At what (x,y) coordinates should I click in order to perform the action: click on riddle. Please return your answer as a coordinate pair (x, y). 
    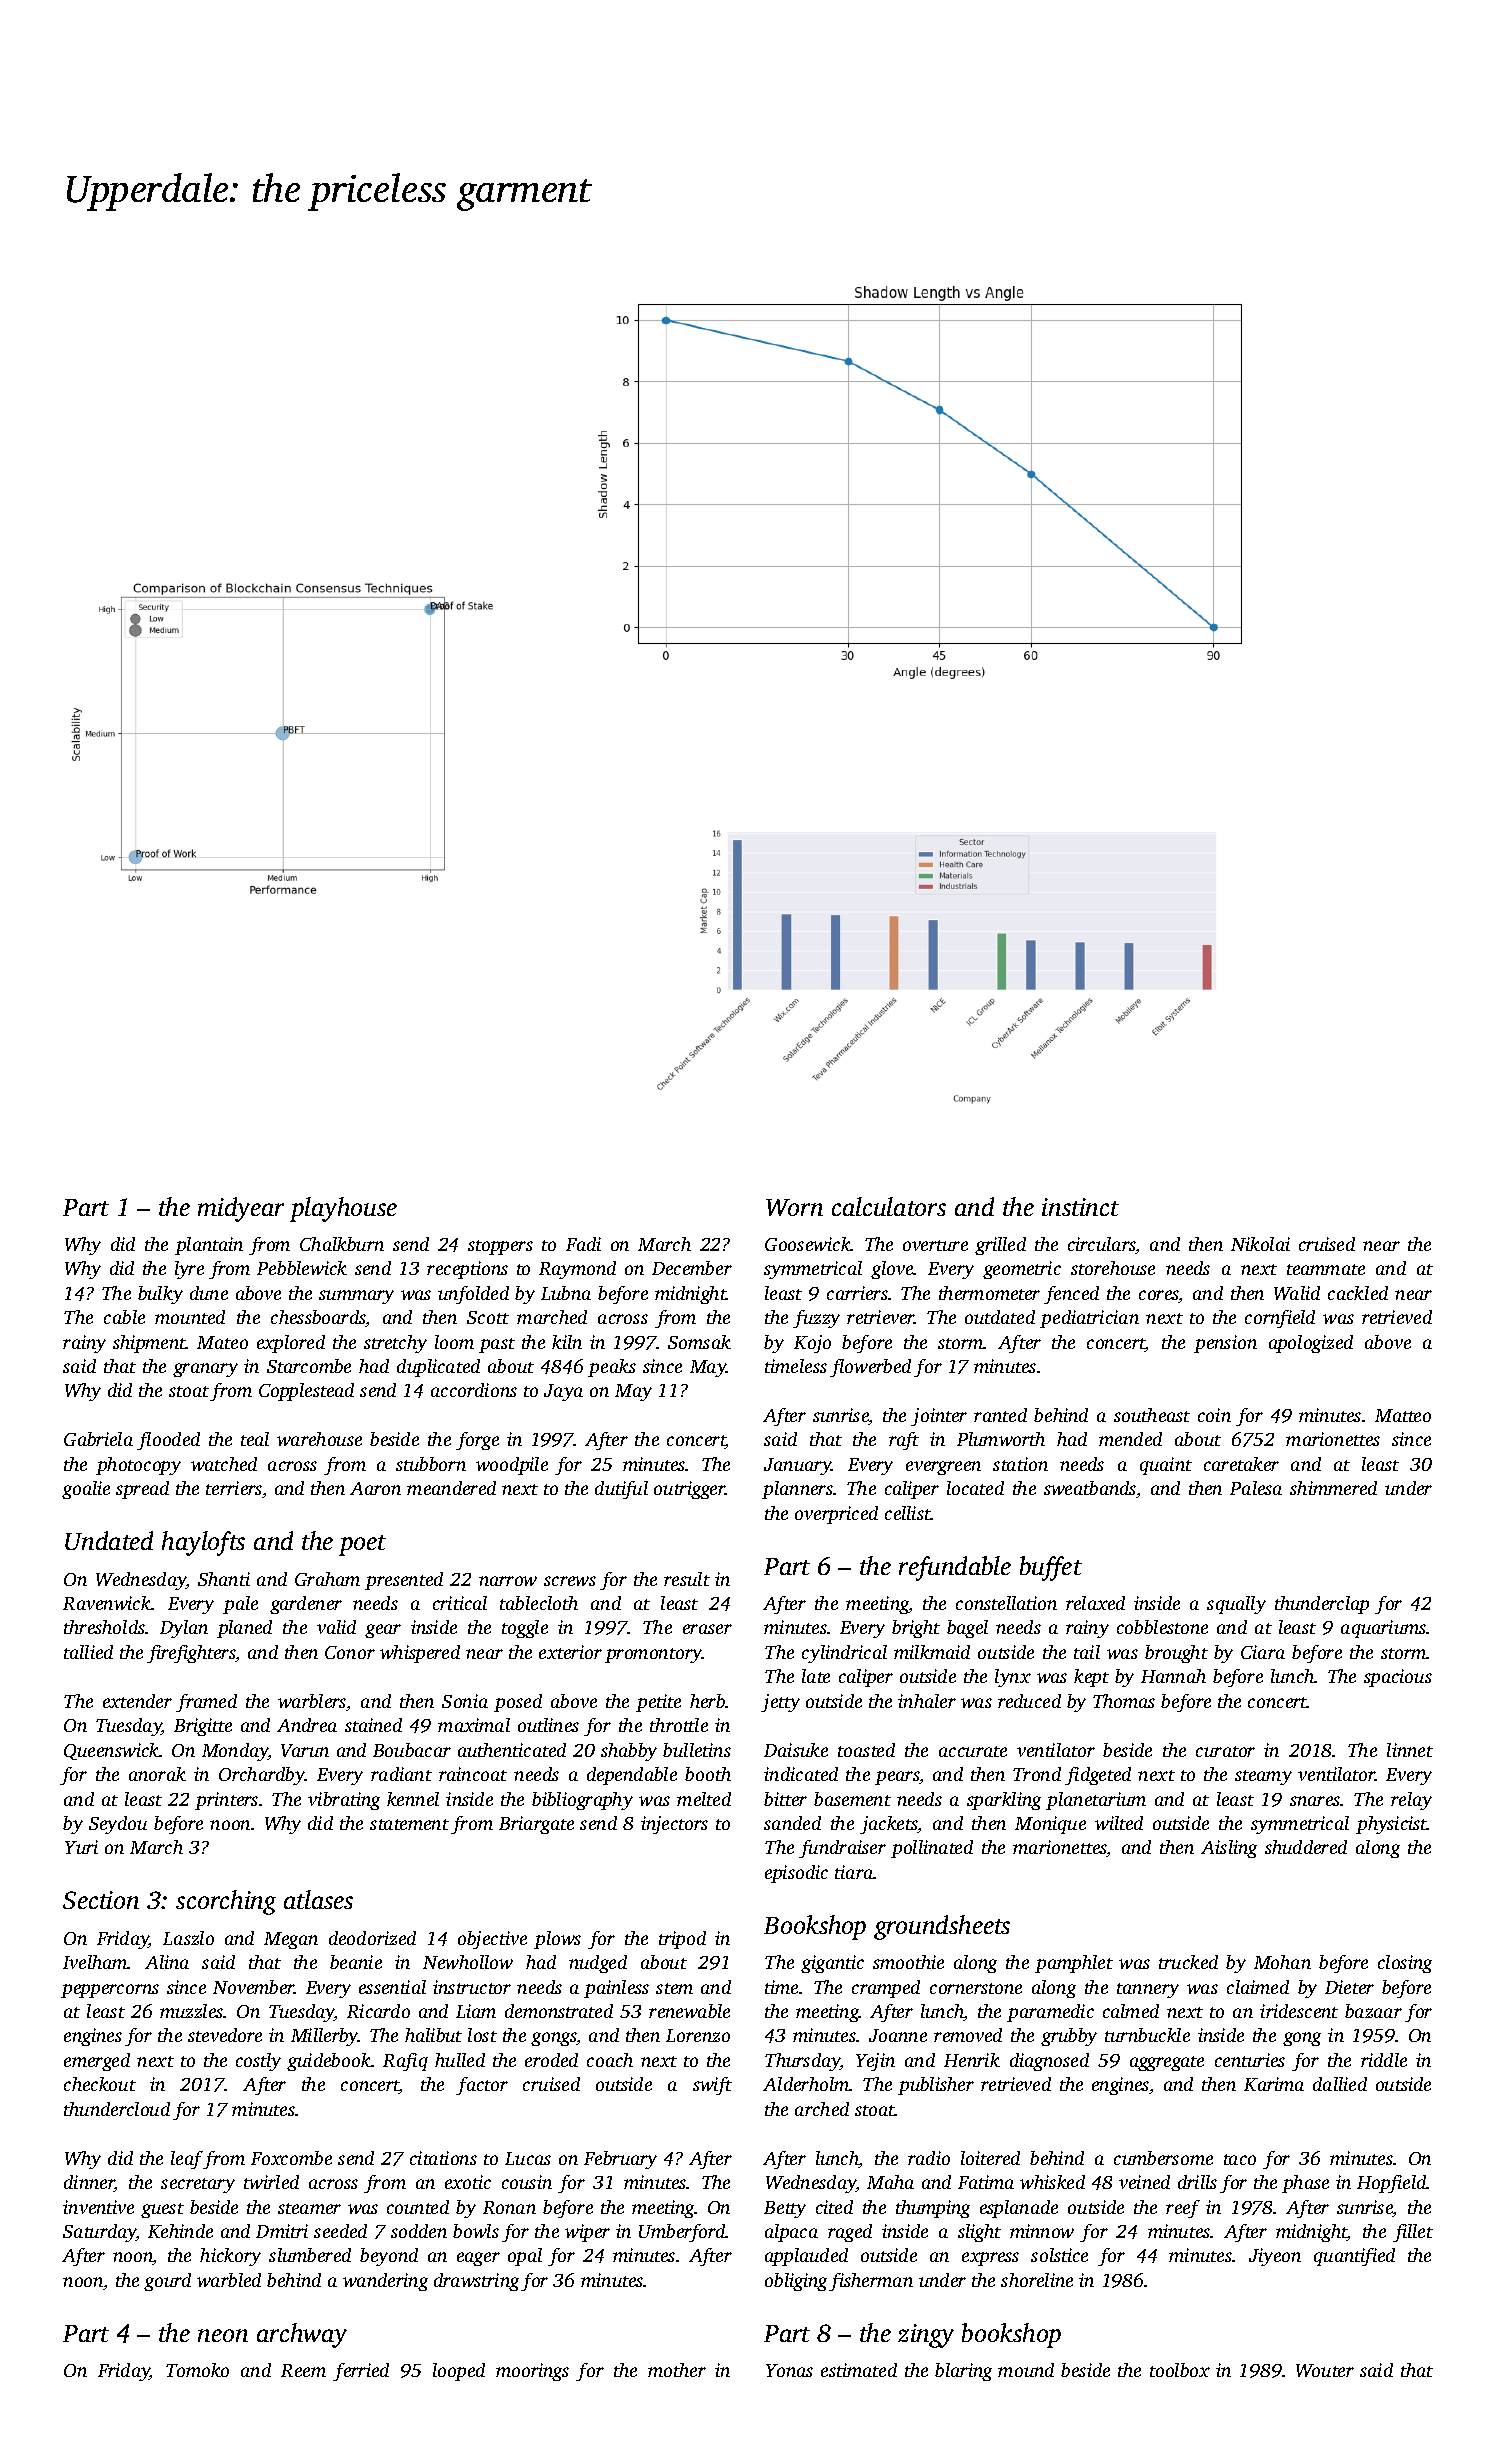
    Looking at the image, I should click on (1384, 2060).
